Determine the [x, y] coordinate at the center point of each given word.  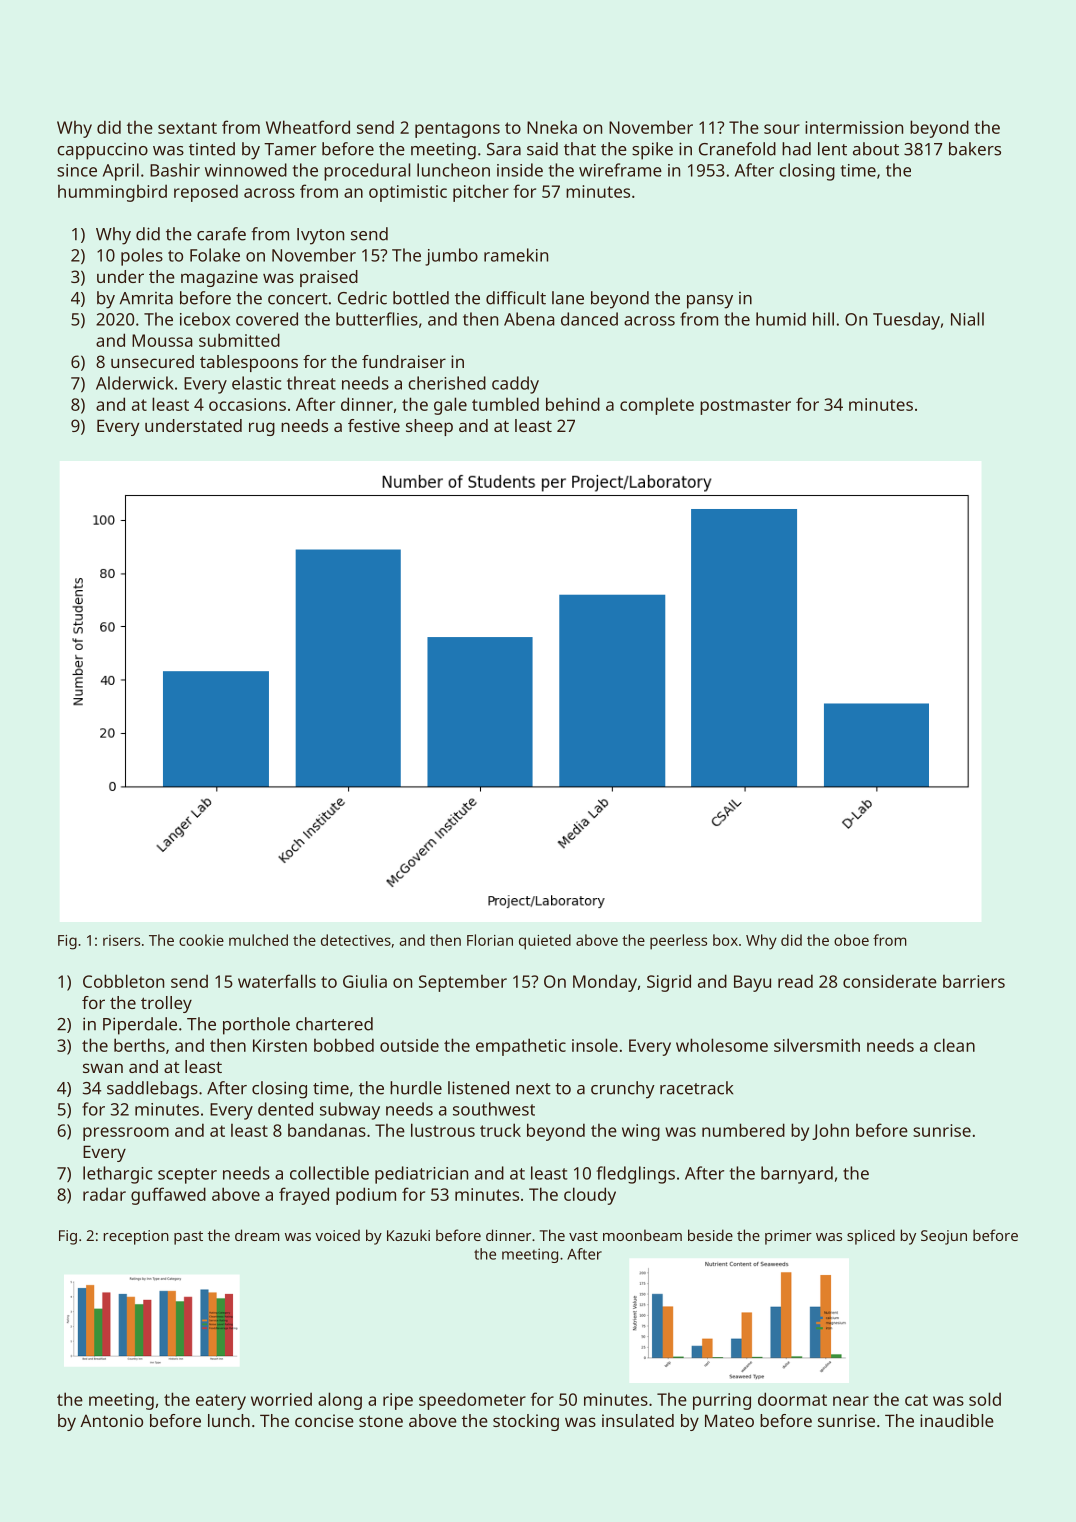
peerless [678, 942]
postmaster [745, 407]
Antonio [111, 1420]
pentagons [457, 130]
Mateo [729, 1420]
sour [782, 129]
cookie [201, 940]
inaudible [957, 1420]
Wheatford [308, 127]
